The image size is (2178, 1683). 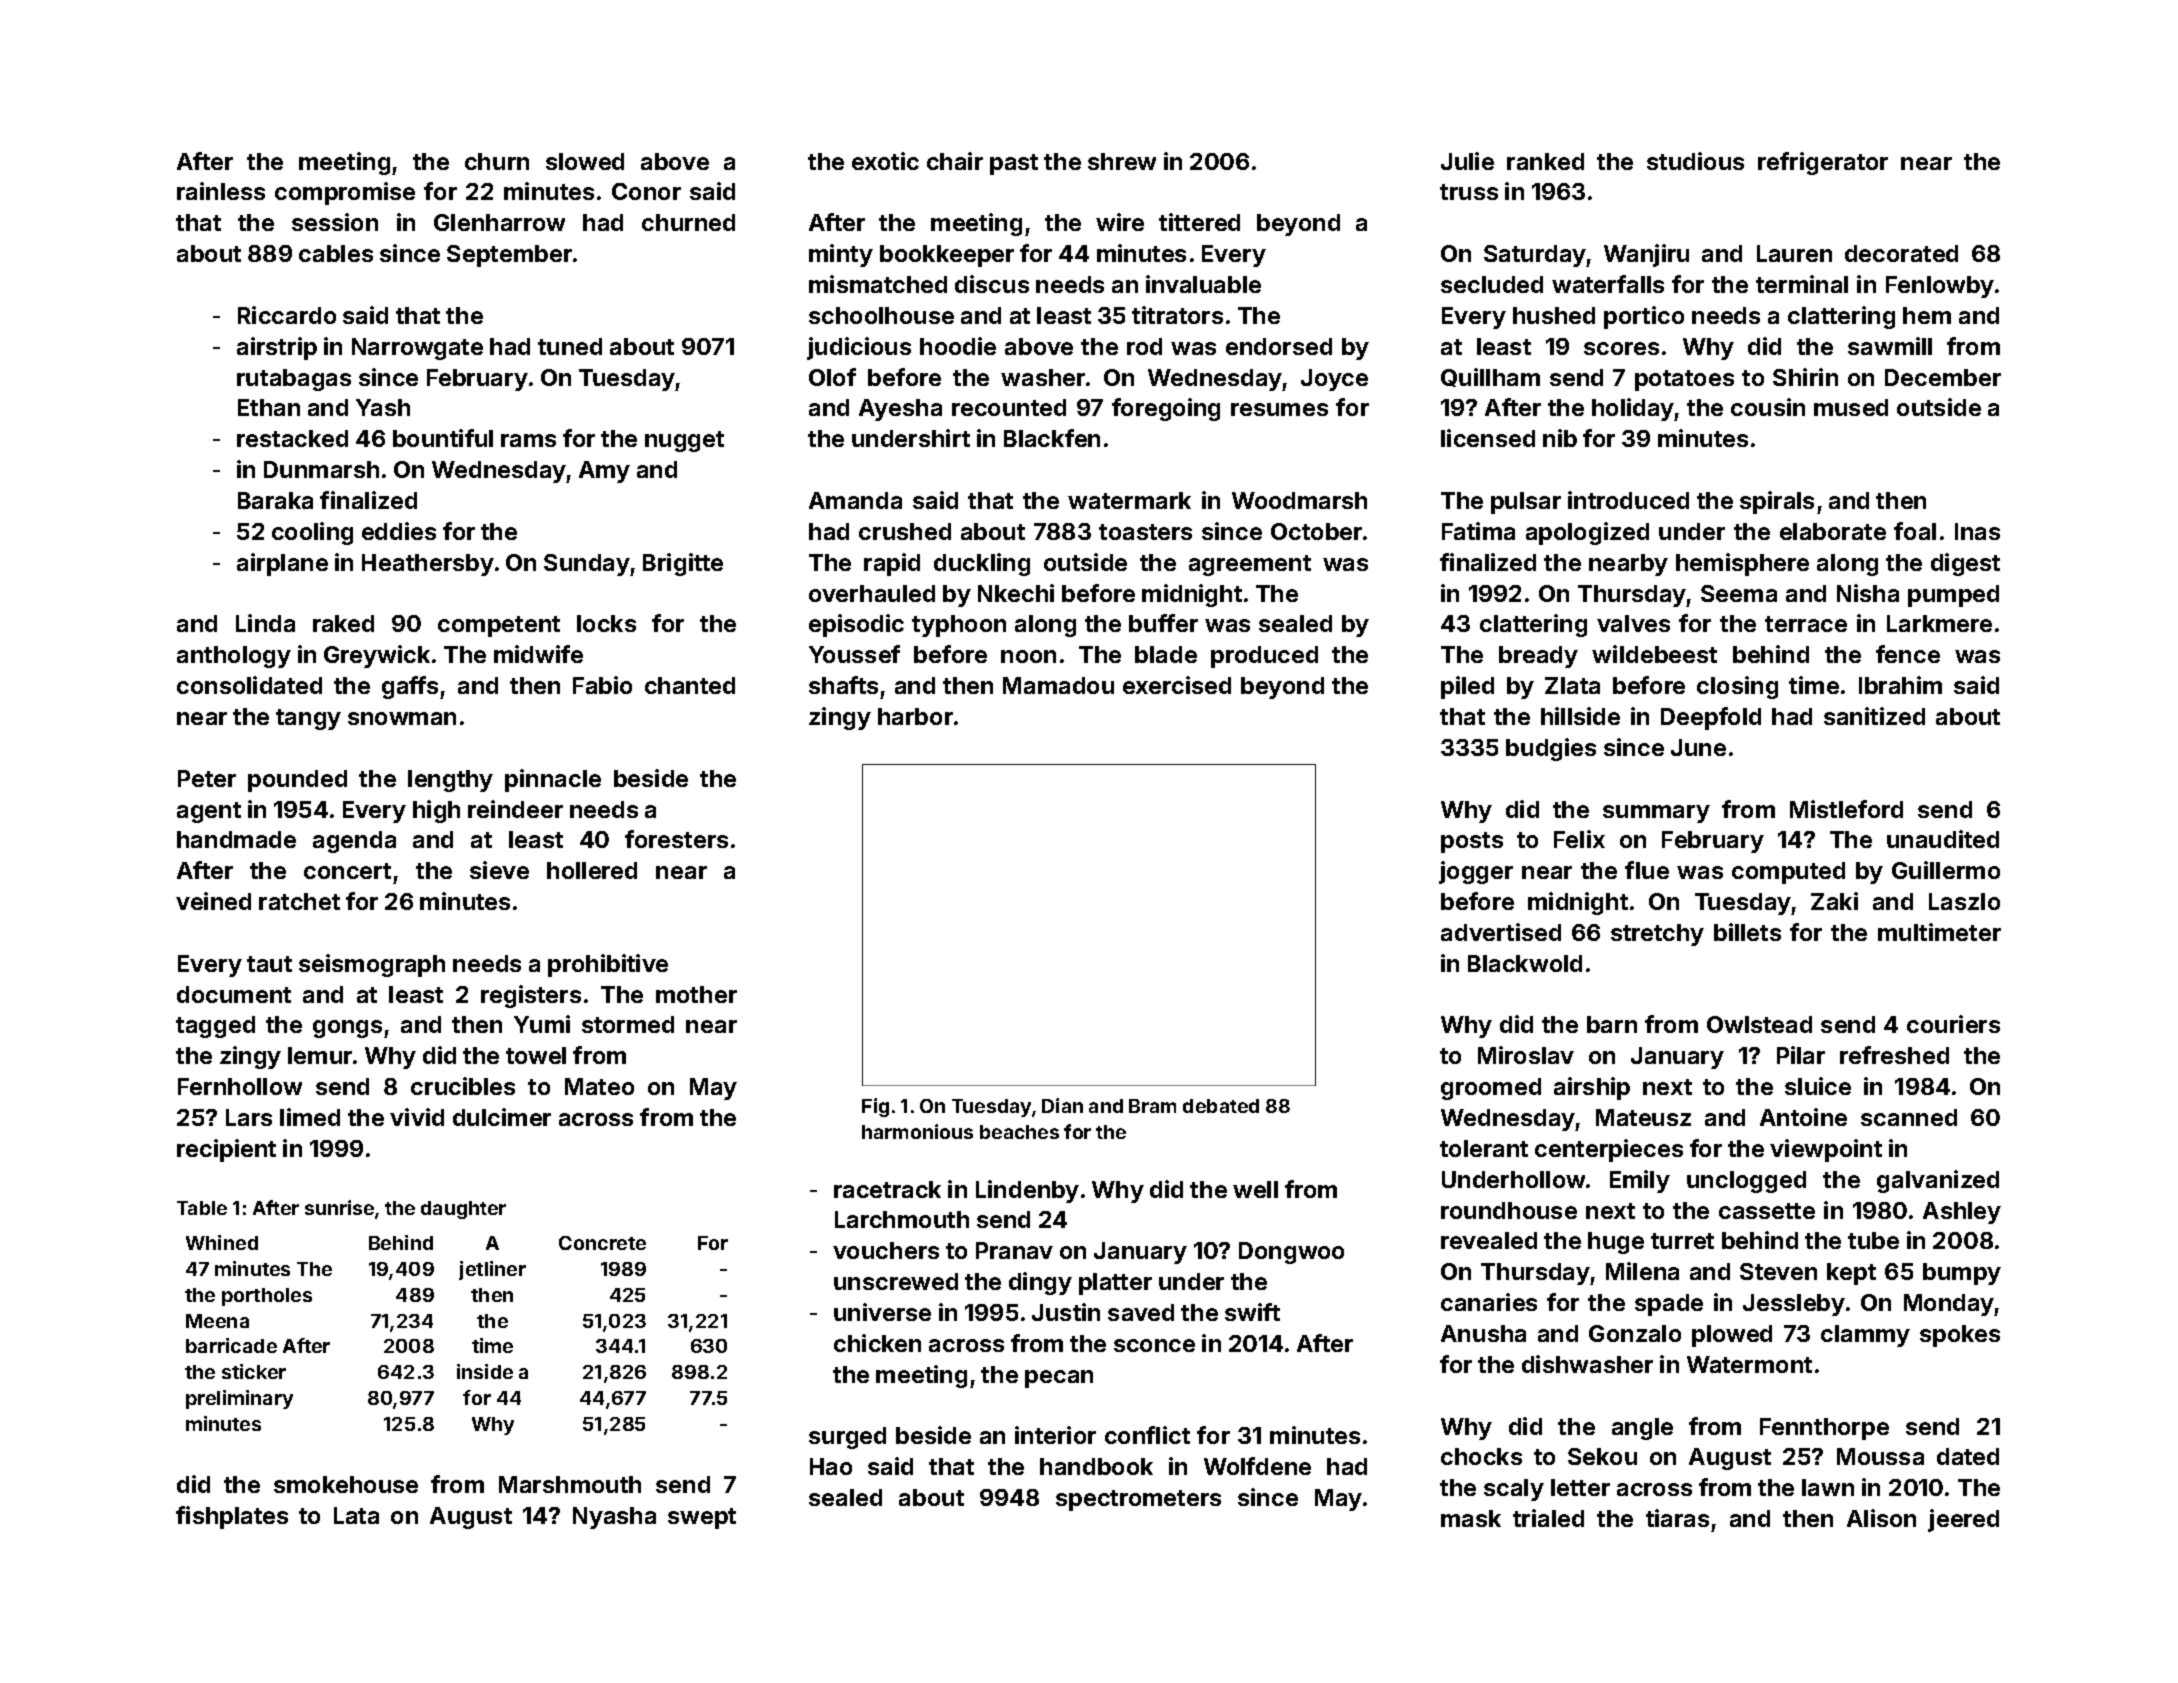 What do you see at coordinates (1818, 1086) in the page?
I see `sluice` at bounding box center [1818, 1086].
